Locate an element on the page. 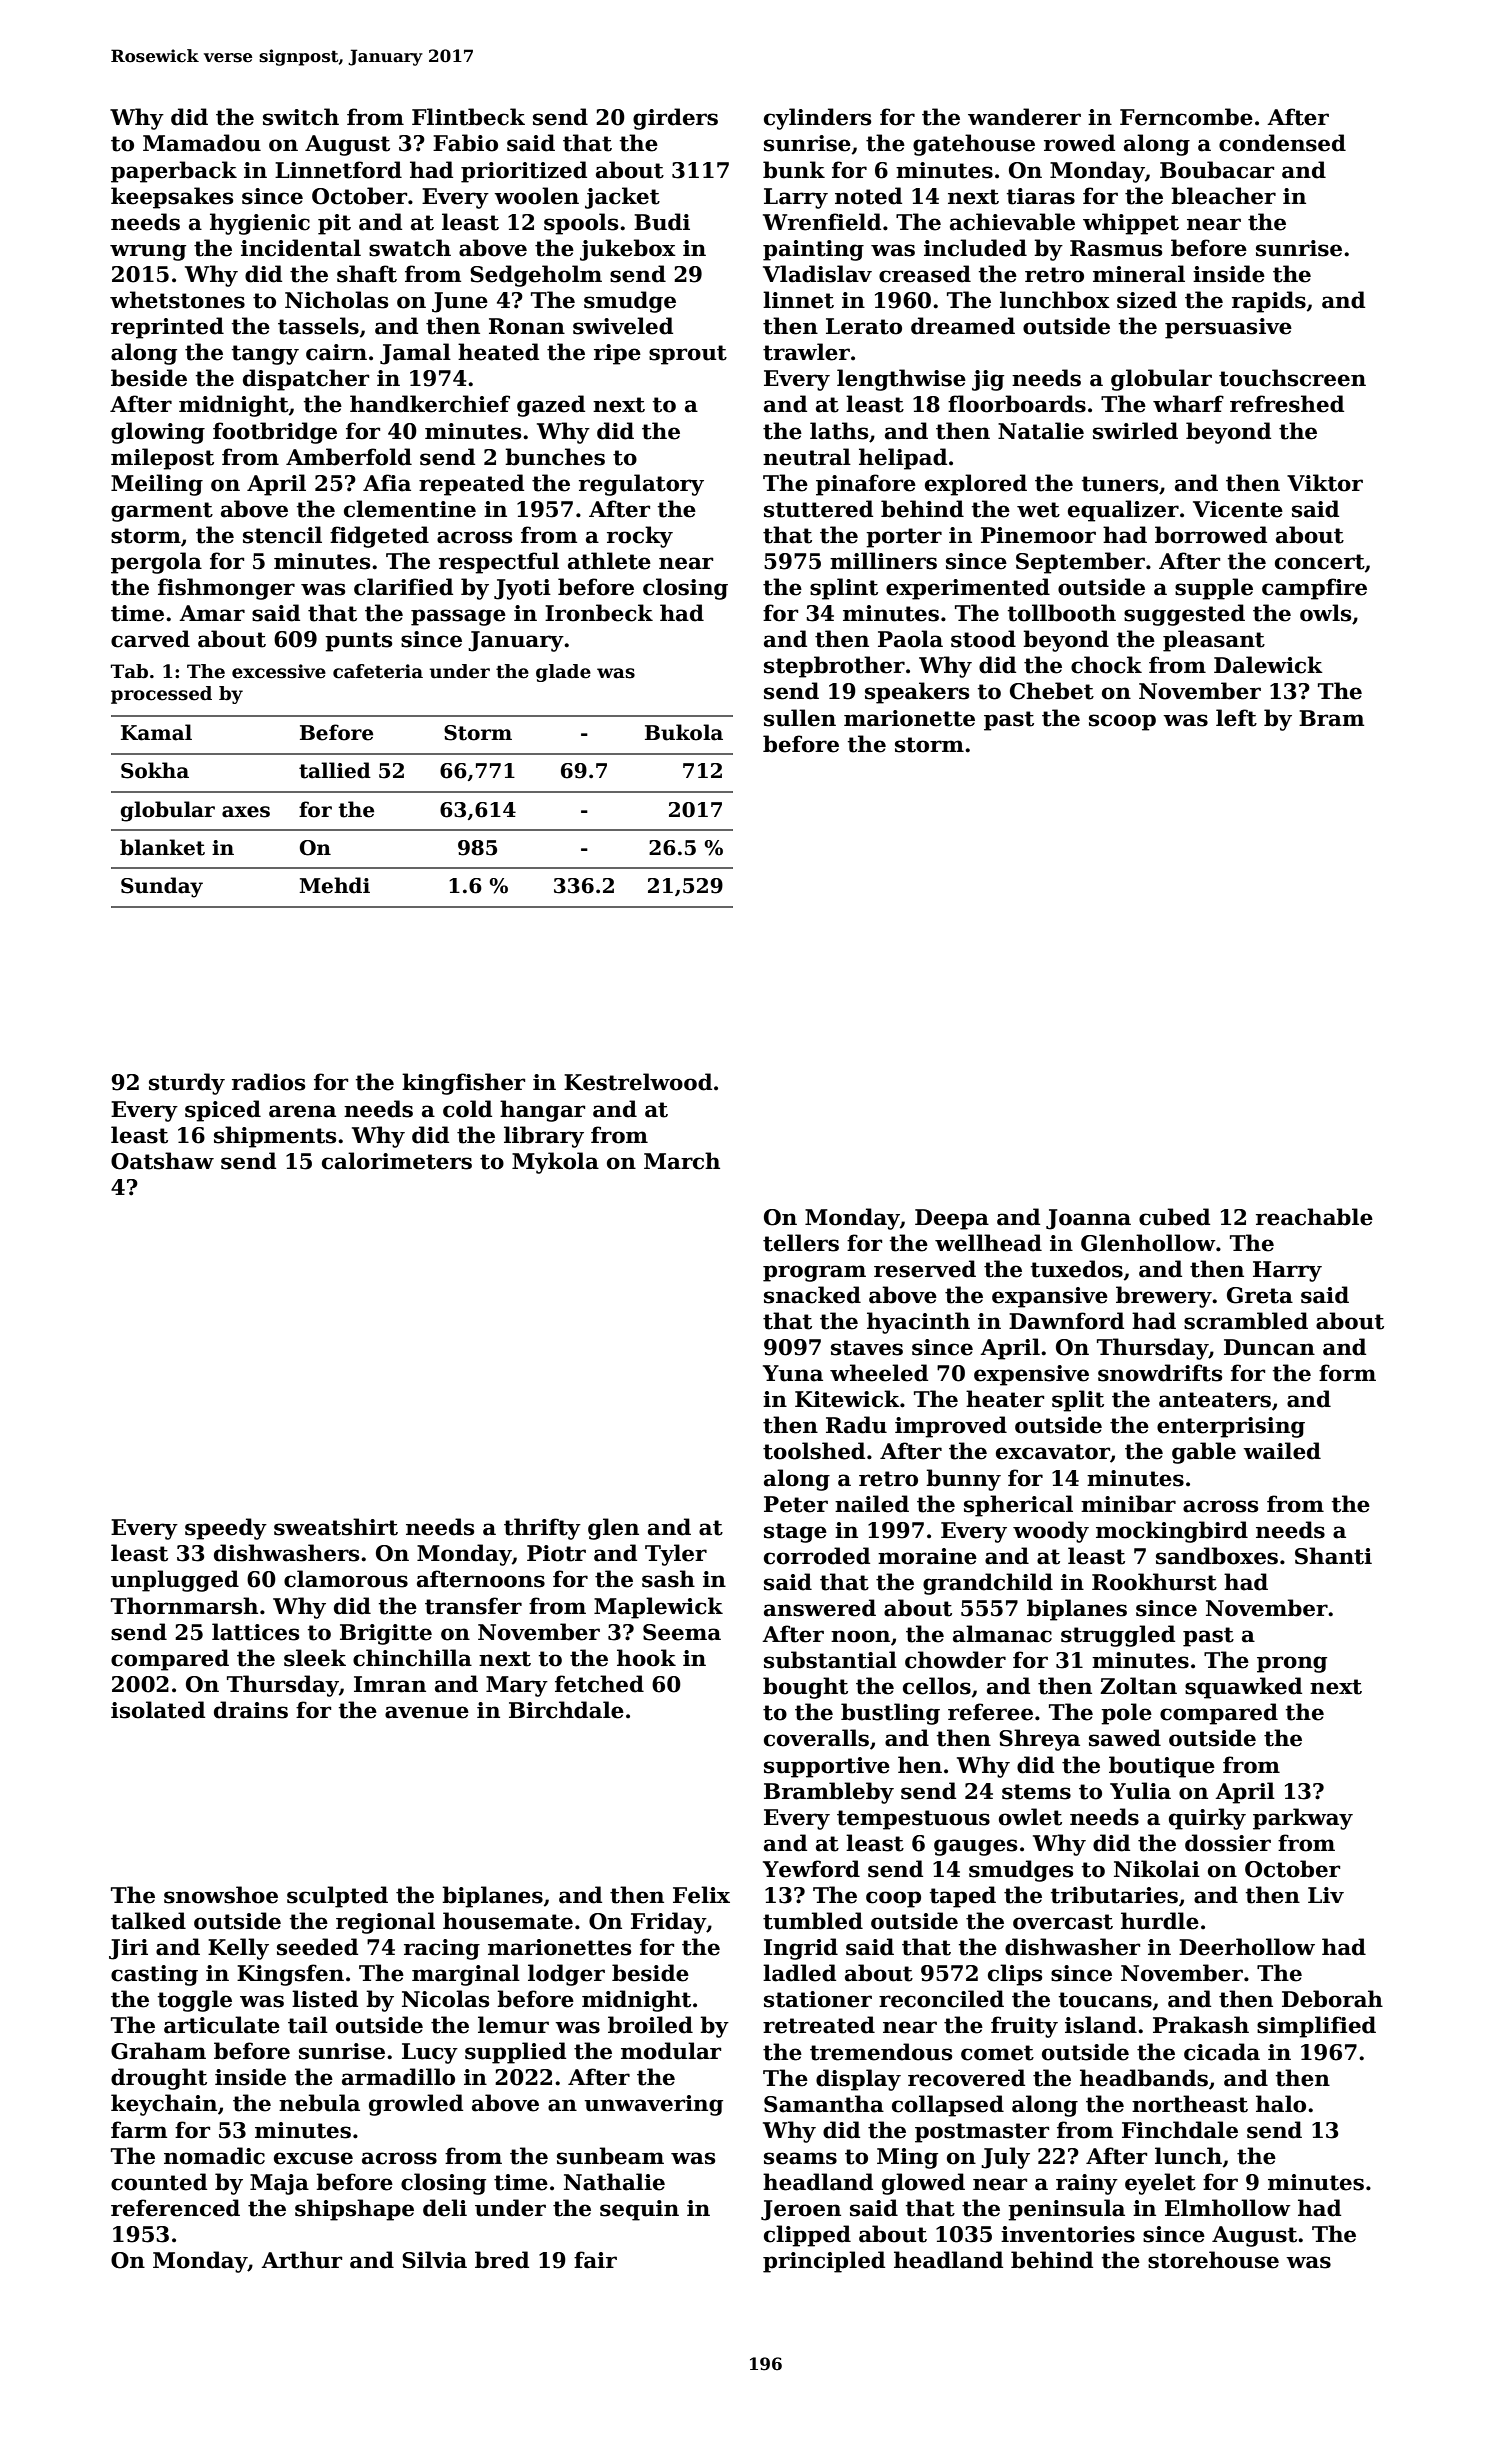 This page has height=2464, width=1496. tempestuous is located at coordinates (913, 1820).
